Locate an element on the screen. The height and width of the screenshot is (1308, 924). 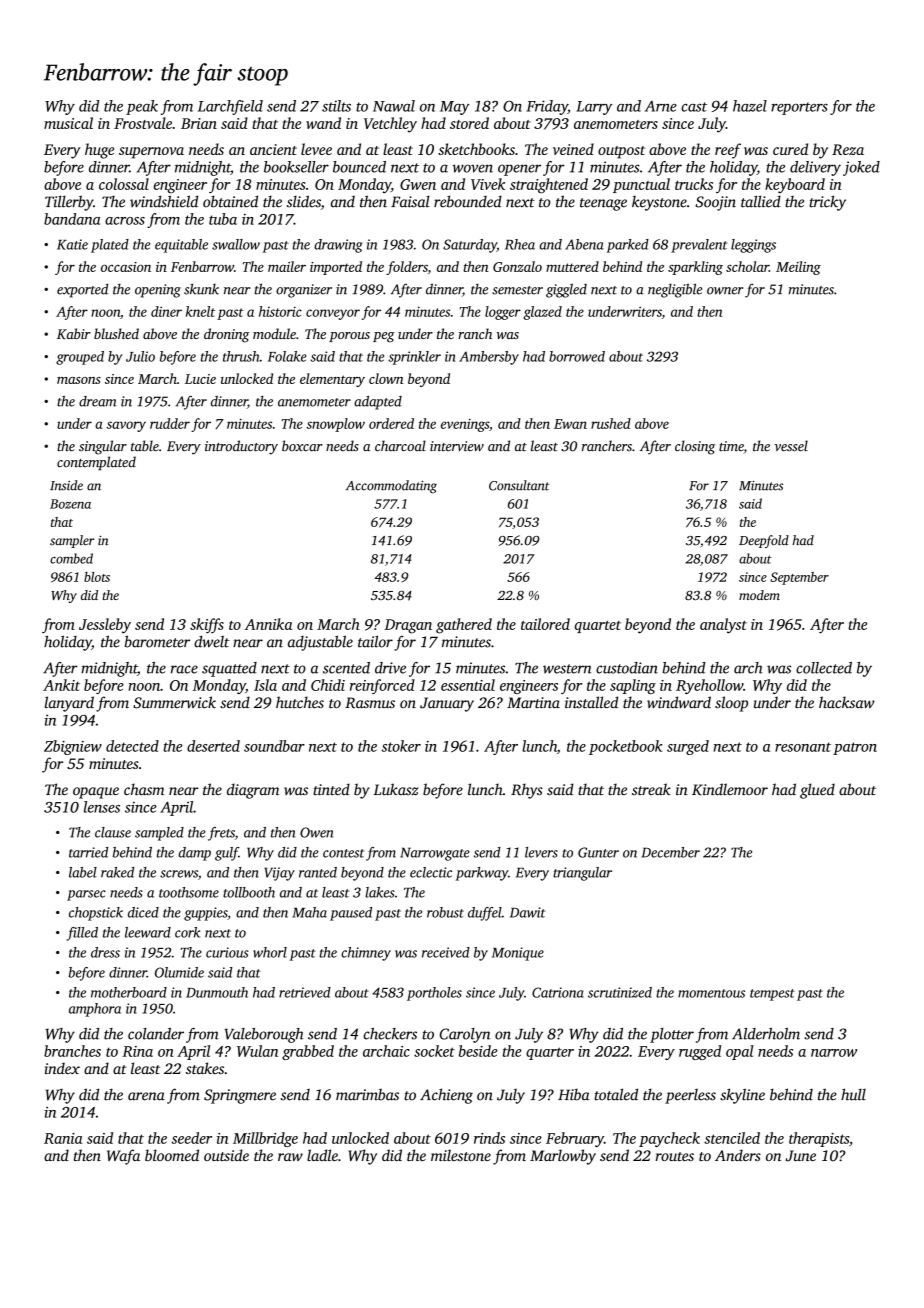
outside is located at coordinates (226, 1155).
